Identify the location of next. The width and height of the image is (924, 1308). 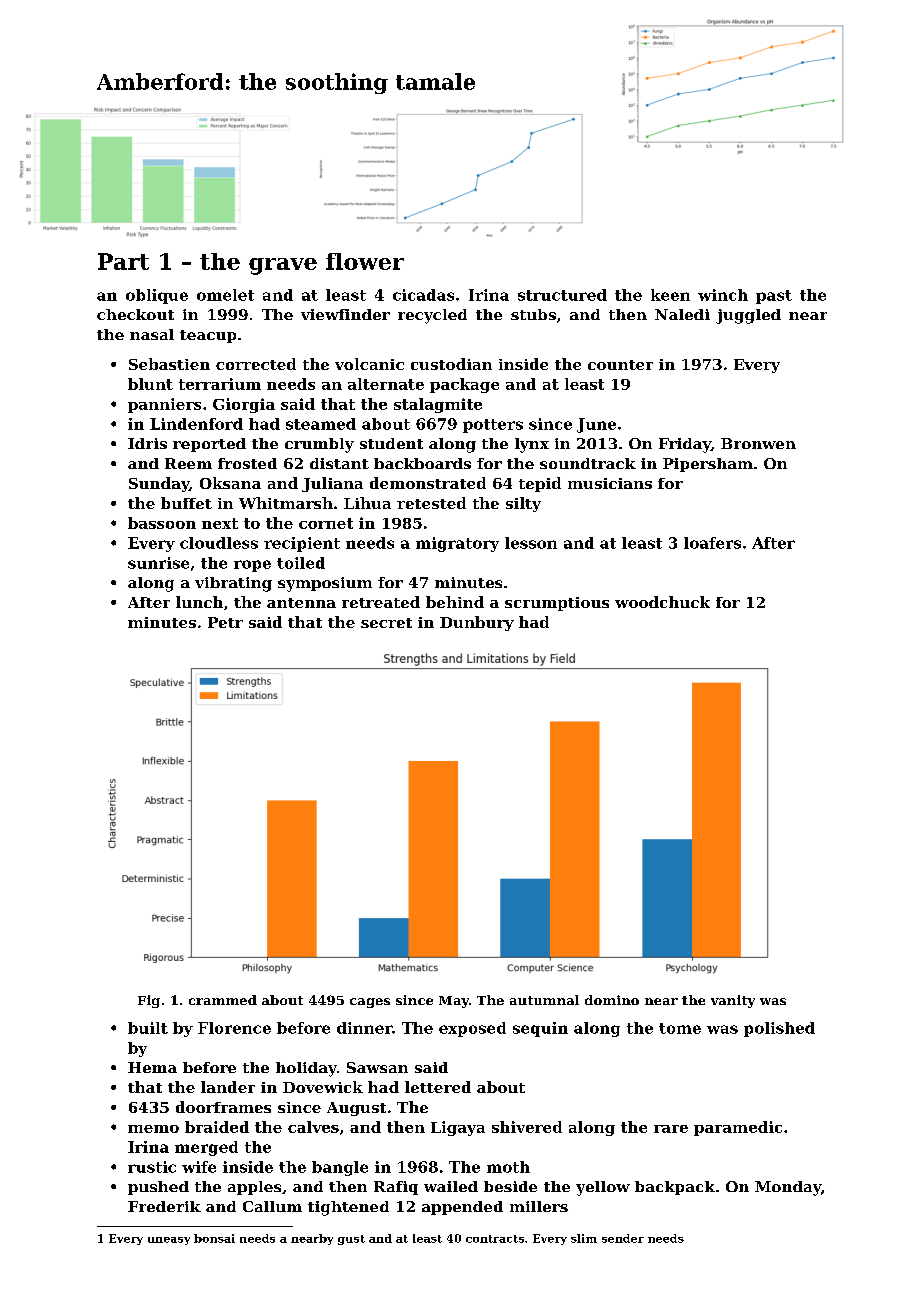
(220, 523).
